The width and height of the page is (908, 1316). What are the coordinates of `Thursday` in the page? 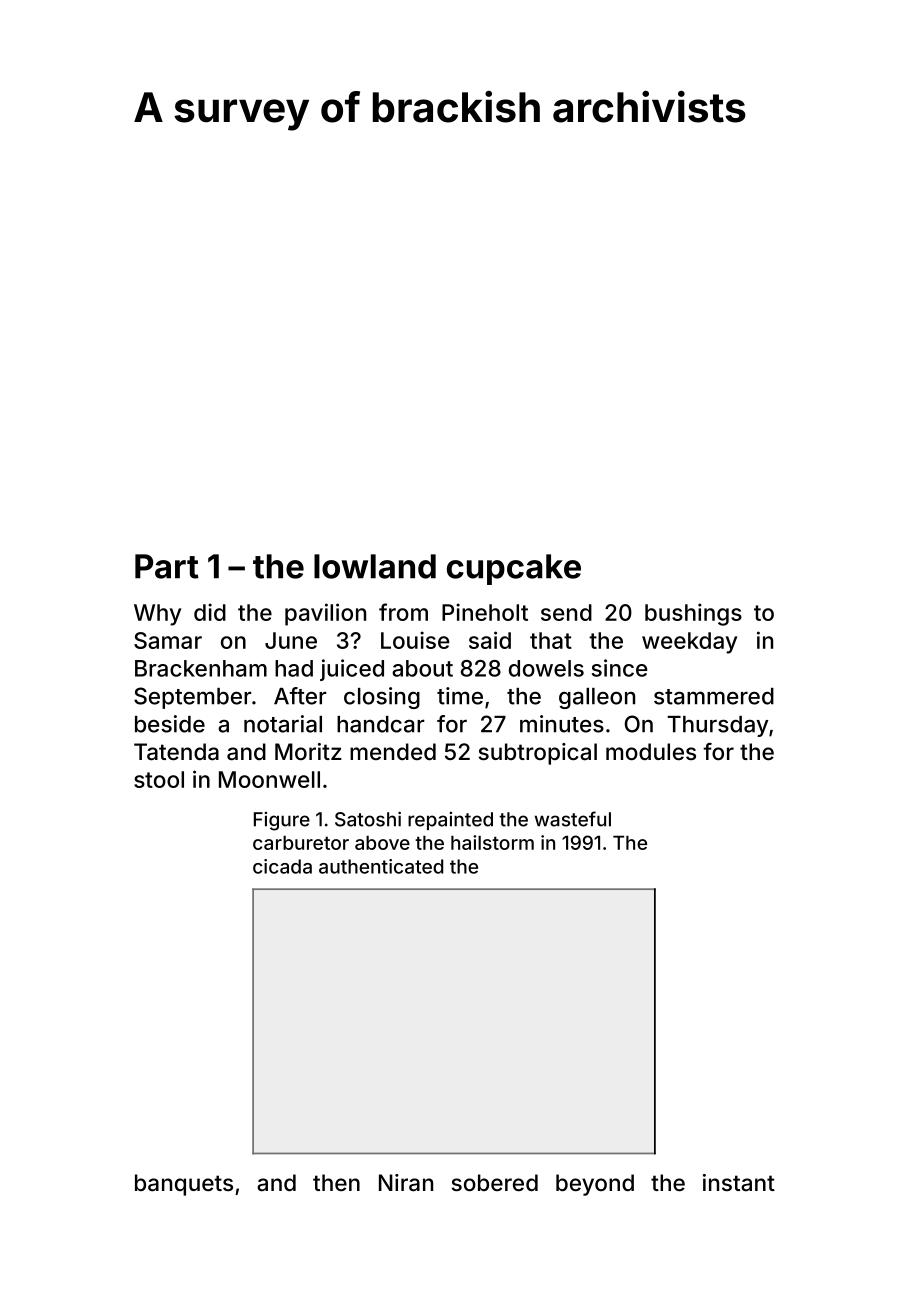 It's located at (718, 726).
